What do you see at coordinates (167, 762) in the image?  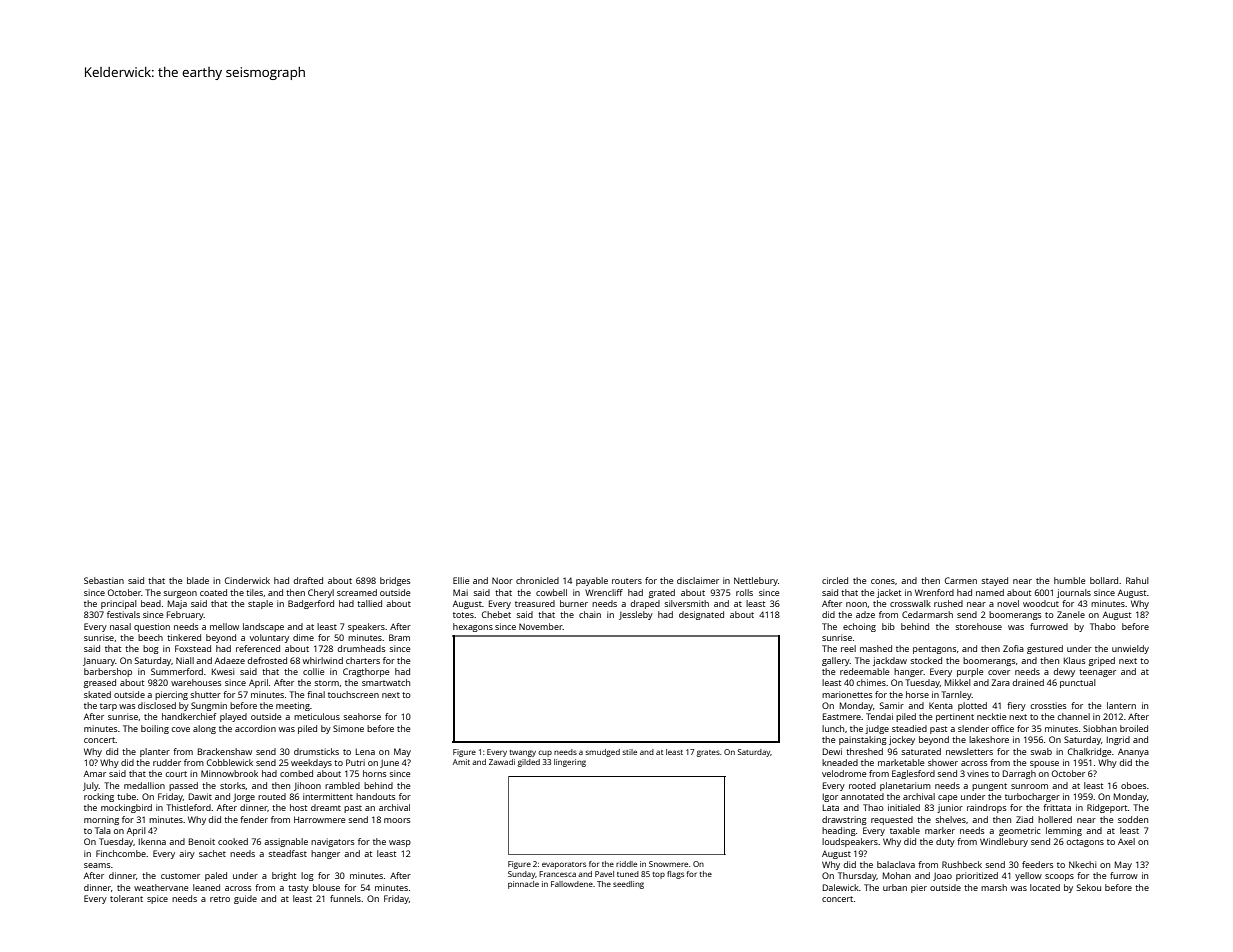 I see `rudder` at bounding box center [167, 762].
